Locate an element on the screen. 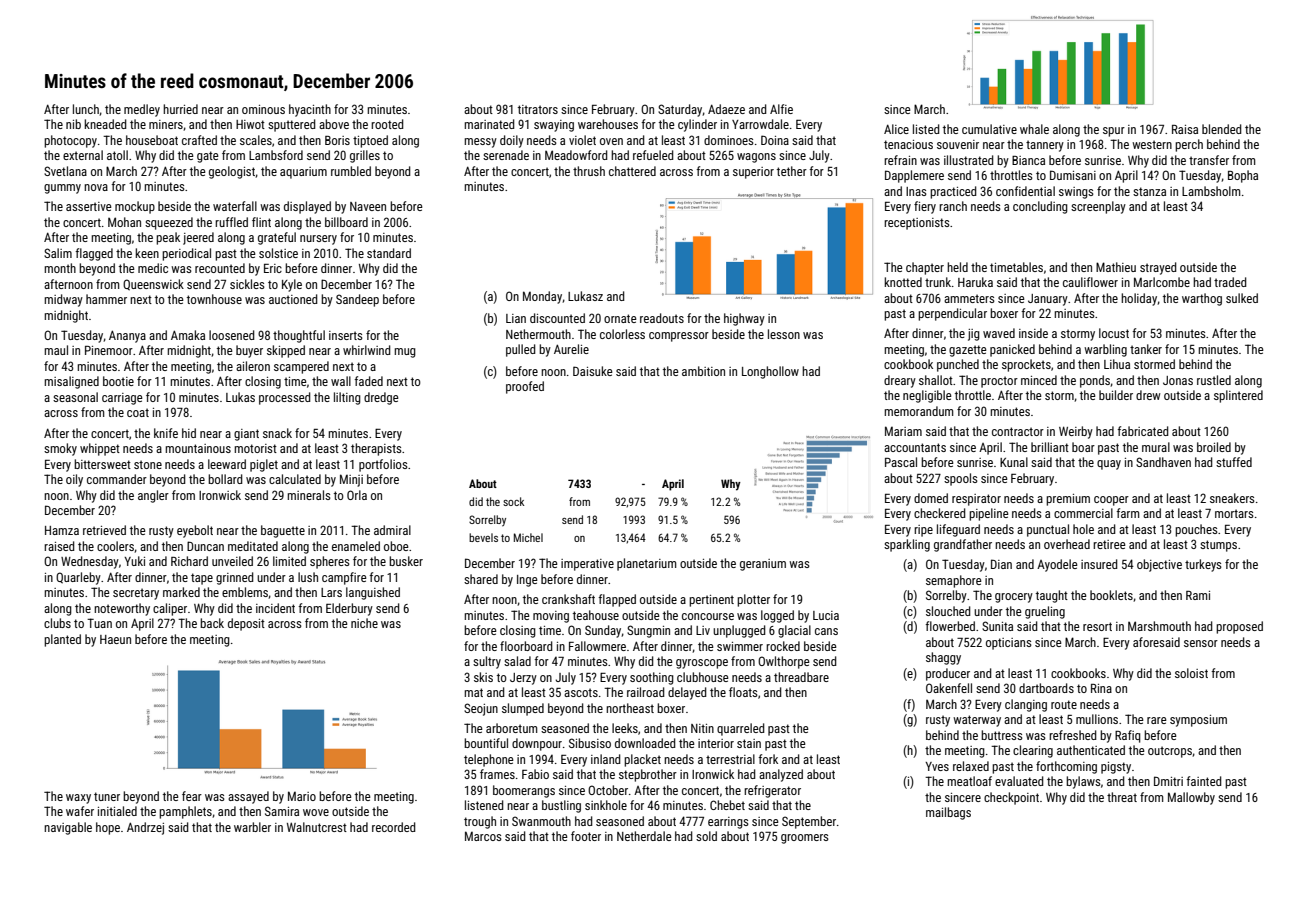  pipeline is located at coordinates (989, 514).
